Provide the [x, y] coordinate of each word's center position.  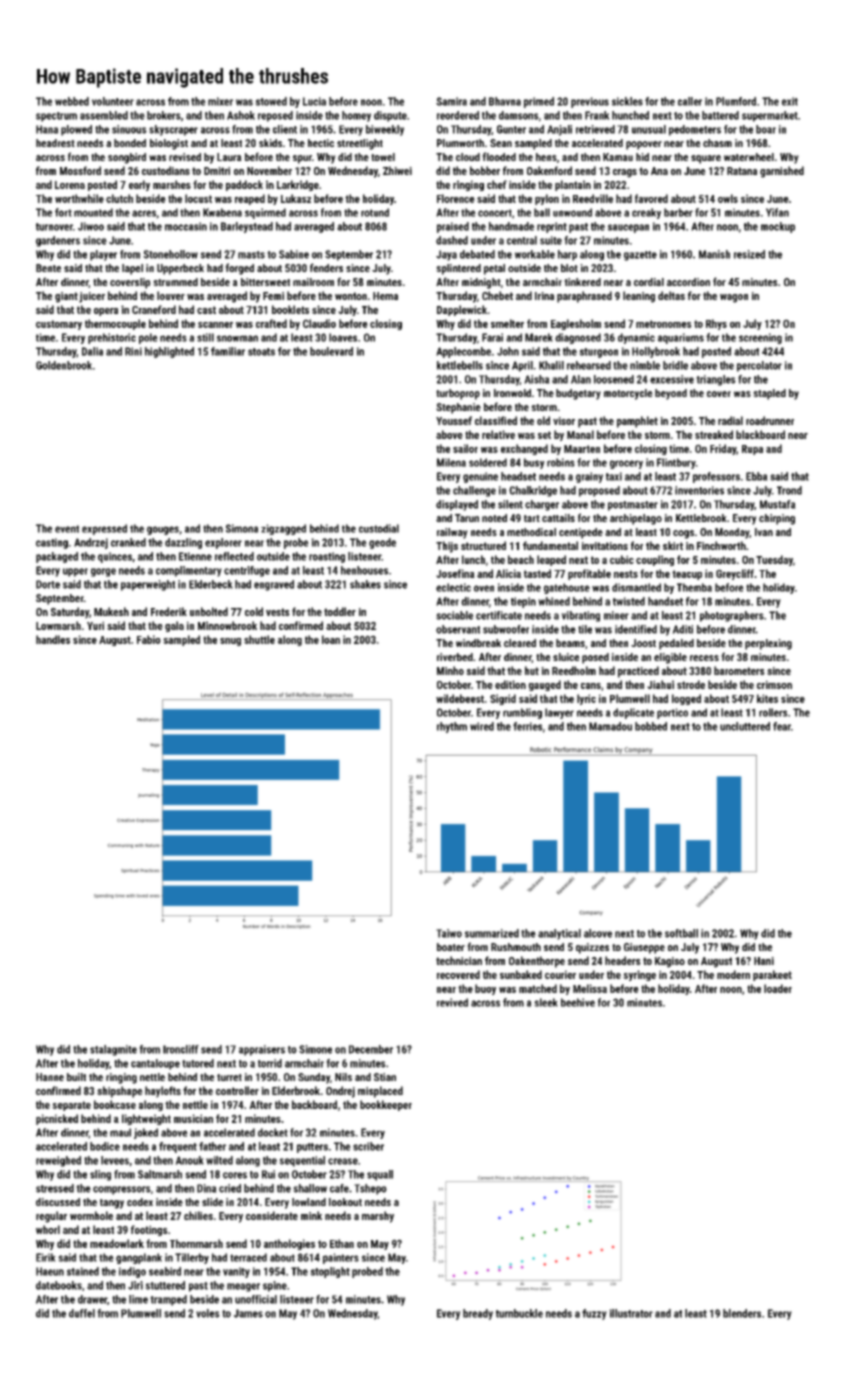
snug [230, 642]
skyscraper [173, 130]
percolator [759, 366]
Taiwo [449, 933]
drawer [92, 1299]
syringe [639, 975]
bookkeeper [386, 1105]
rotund [375, 212]
